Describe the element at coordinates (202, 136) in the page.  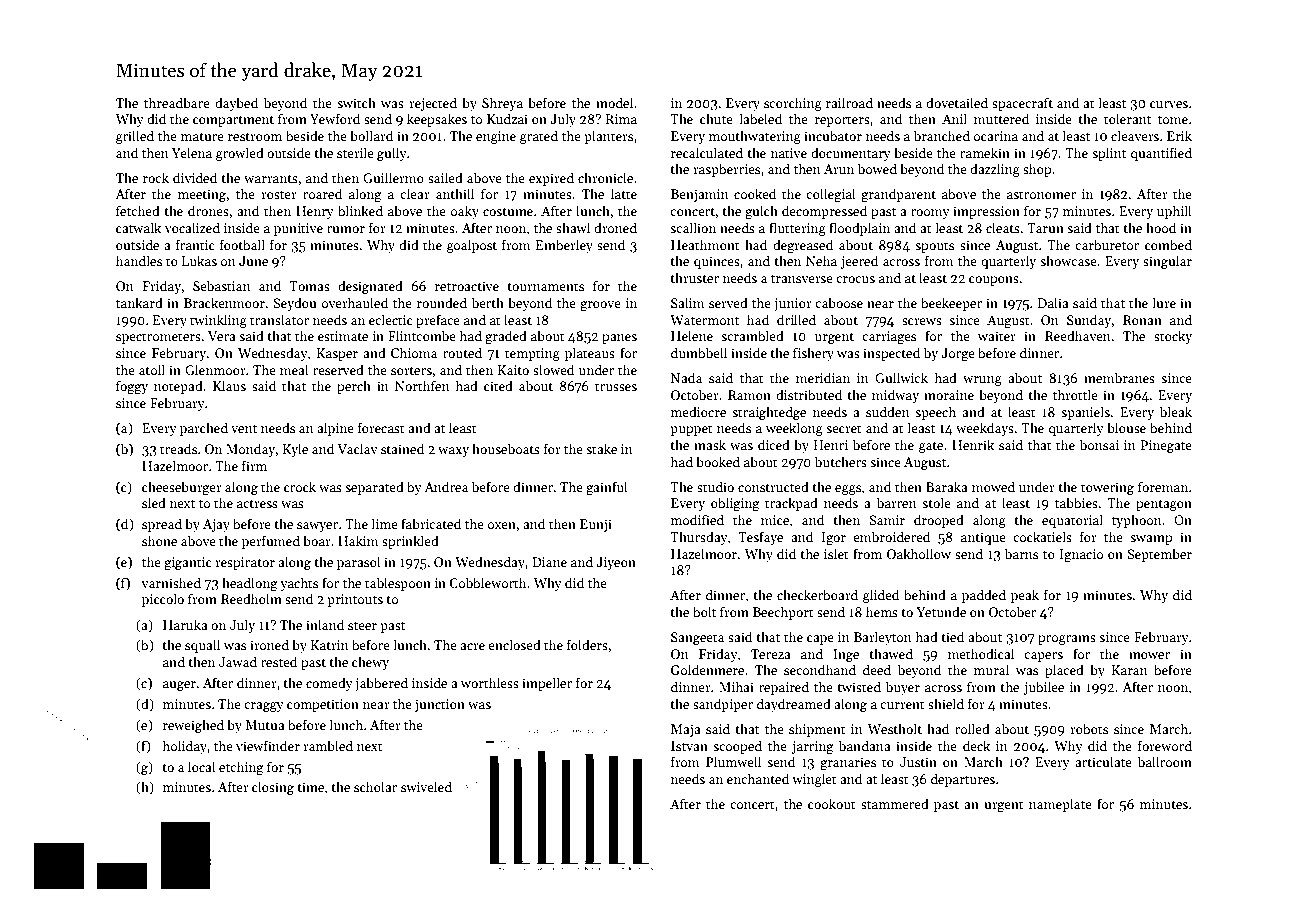
I see `mature` at that location.
